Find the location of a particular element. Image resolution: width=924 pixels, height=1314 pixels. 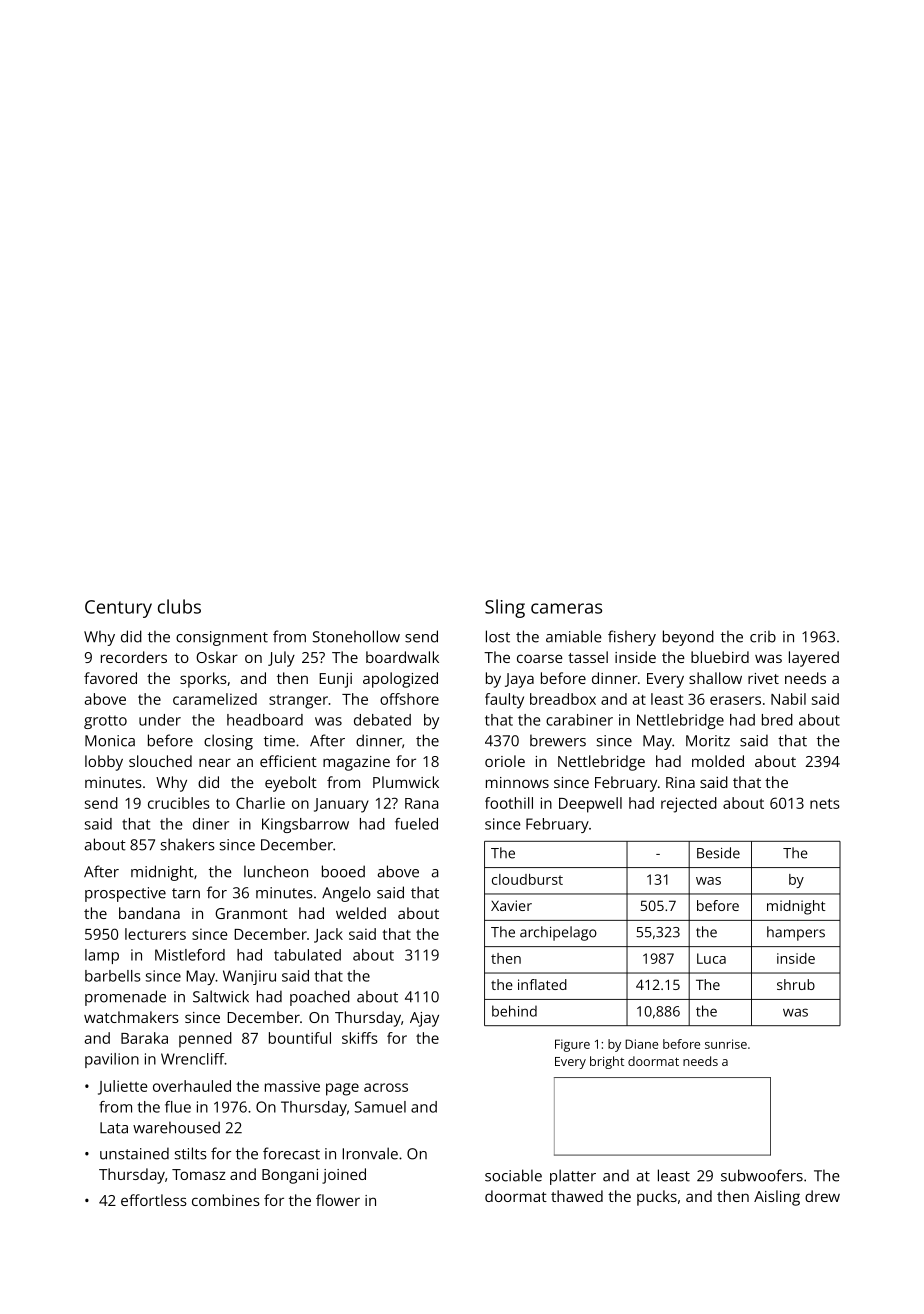

debated is located at coordinates (382, 720).
